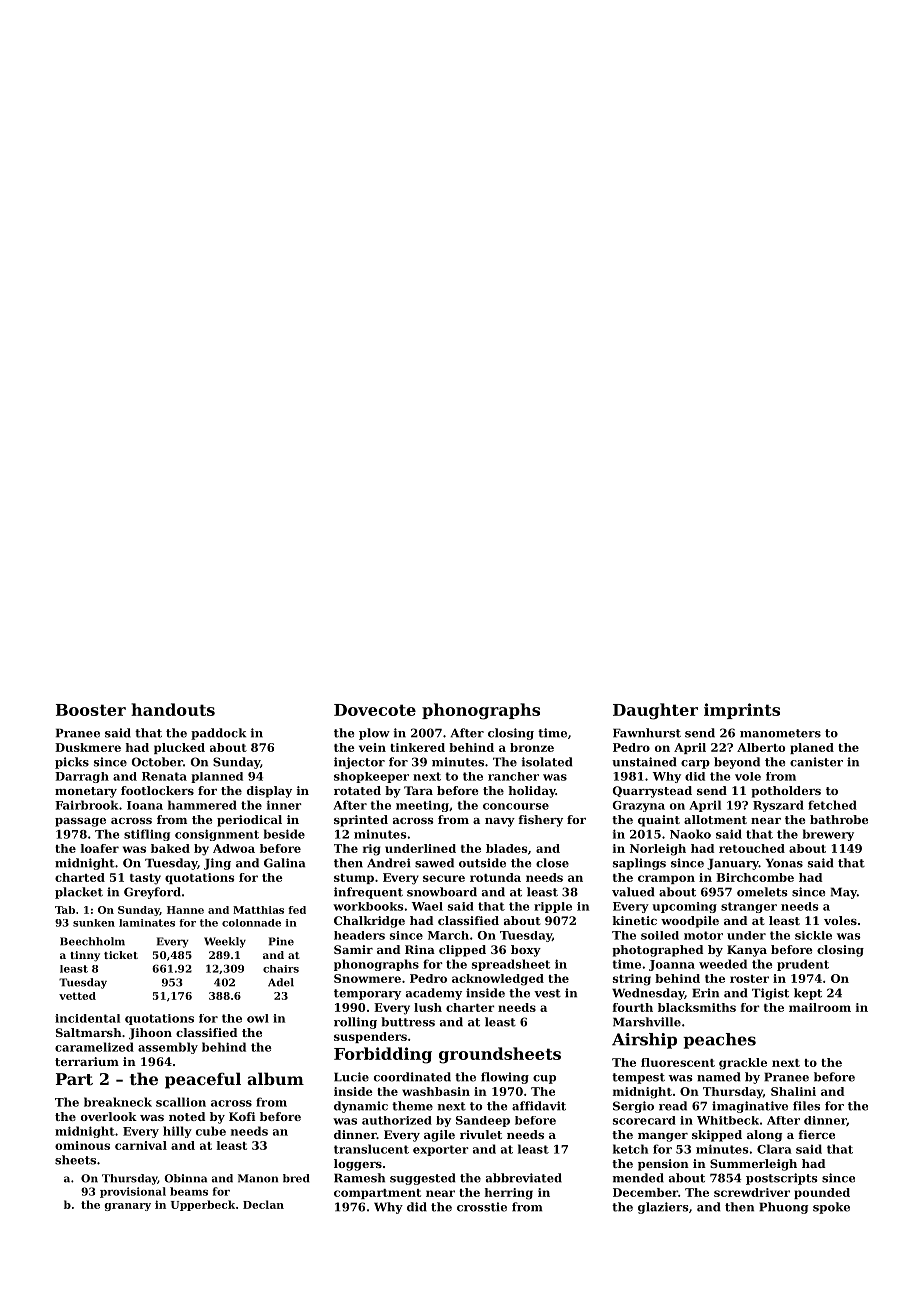 Image resolution: width=924 pixels, height=1308 pixels. What do you see at coordinates (742, 711) in the screenshot?
I see `imprints` at bounding box center [742, 711].
